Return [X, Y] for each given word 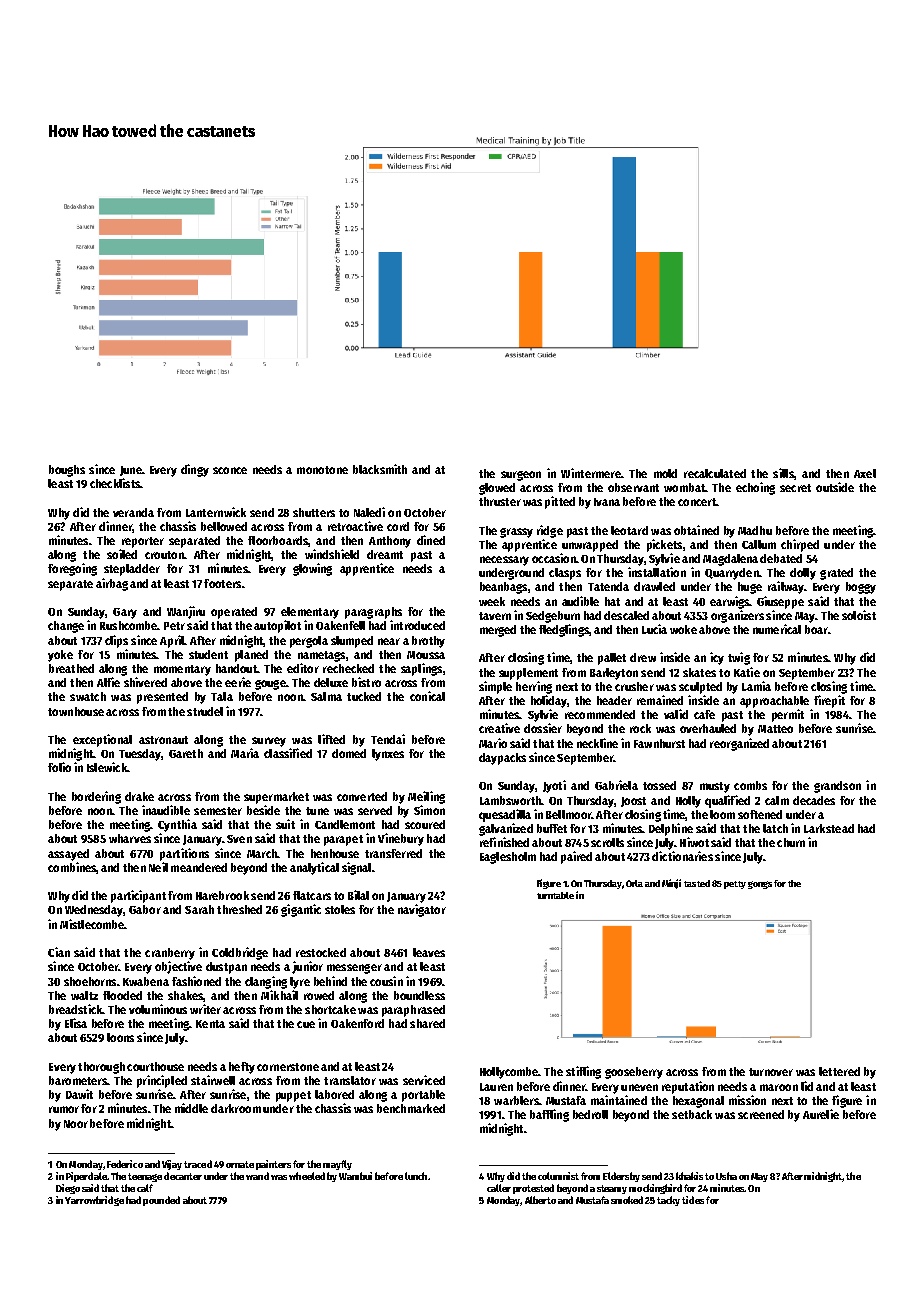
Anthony [390, 542]
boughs [67, 471]
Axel [865, 473]
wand [257, 1176]
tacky [668, 1201]
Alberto [540, 1200]
